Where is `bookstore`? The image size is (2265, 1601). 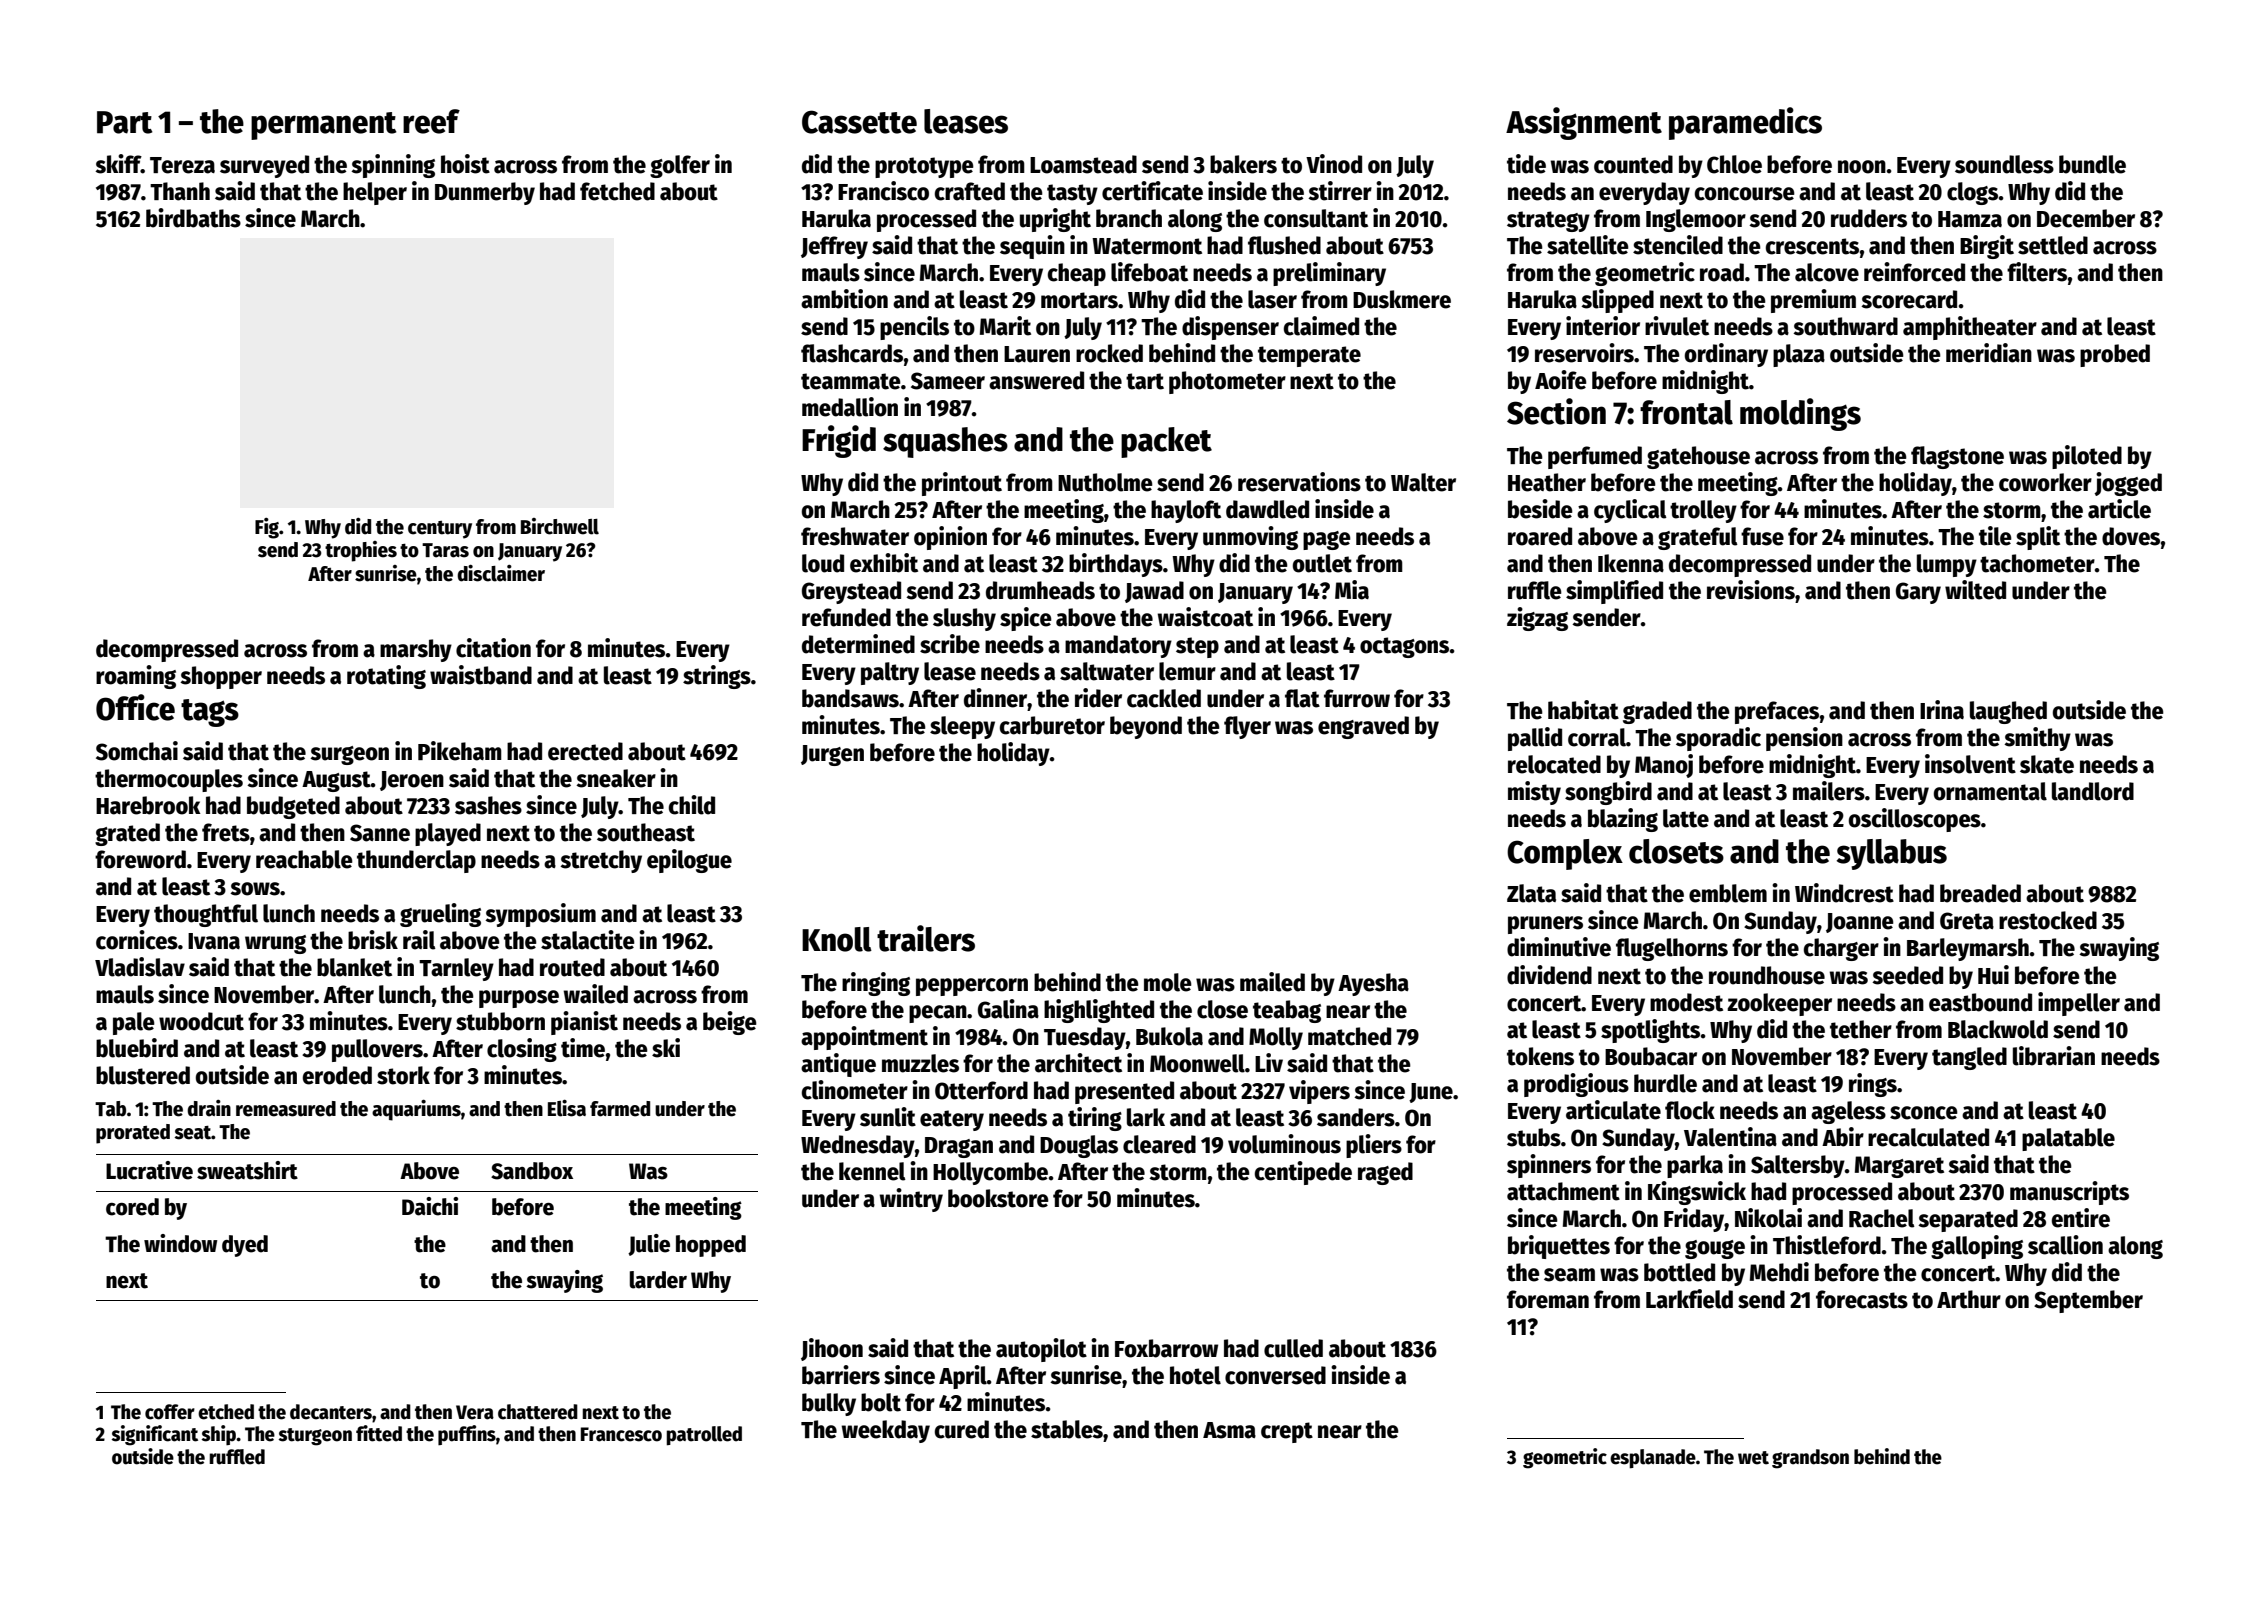
bookstore is located at coordinates (998, 1198).
